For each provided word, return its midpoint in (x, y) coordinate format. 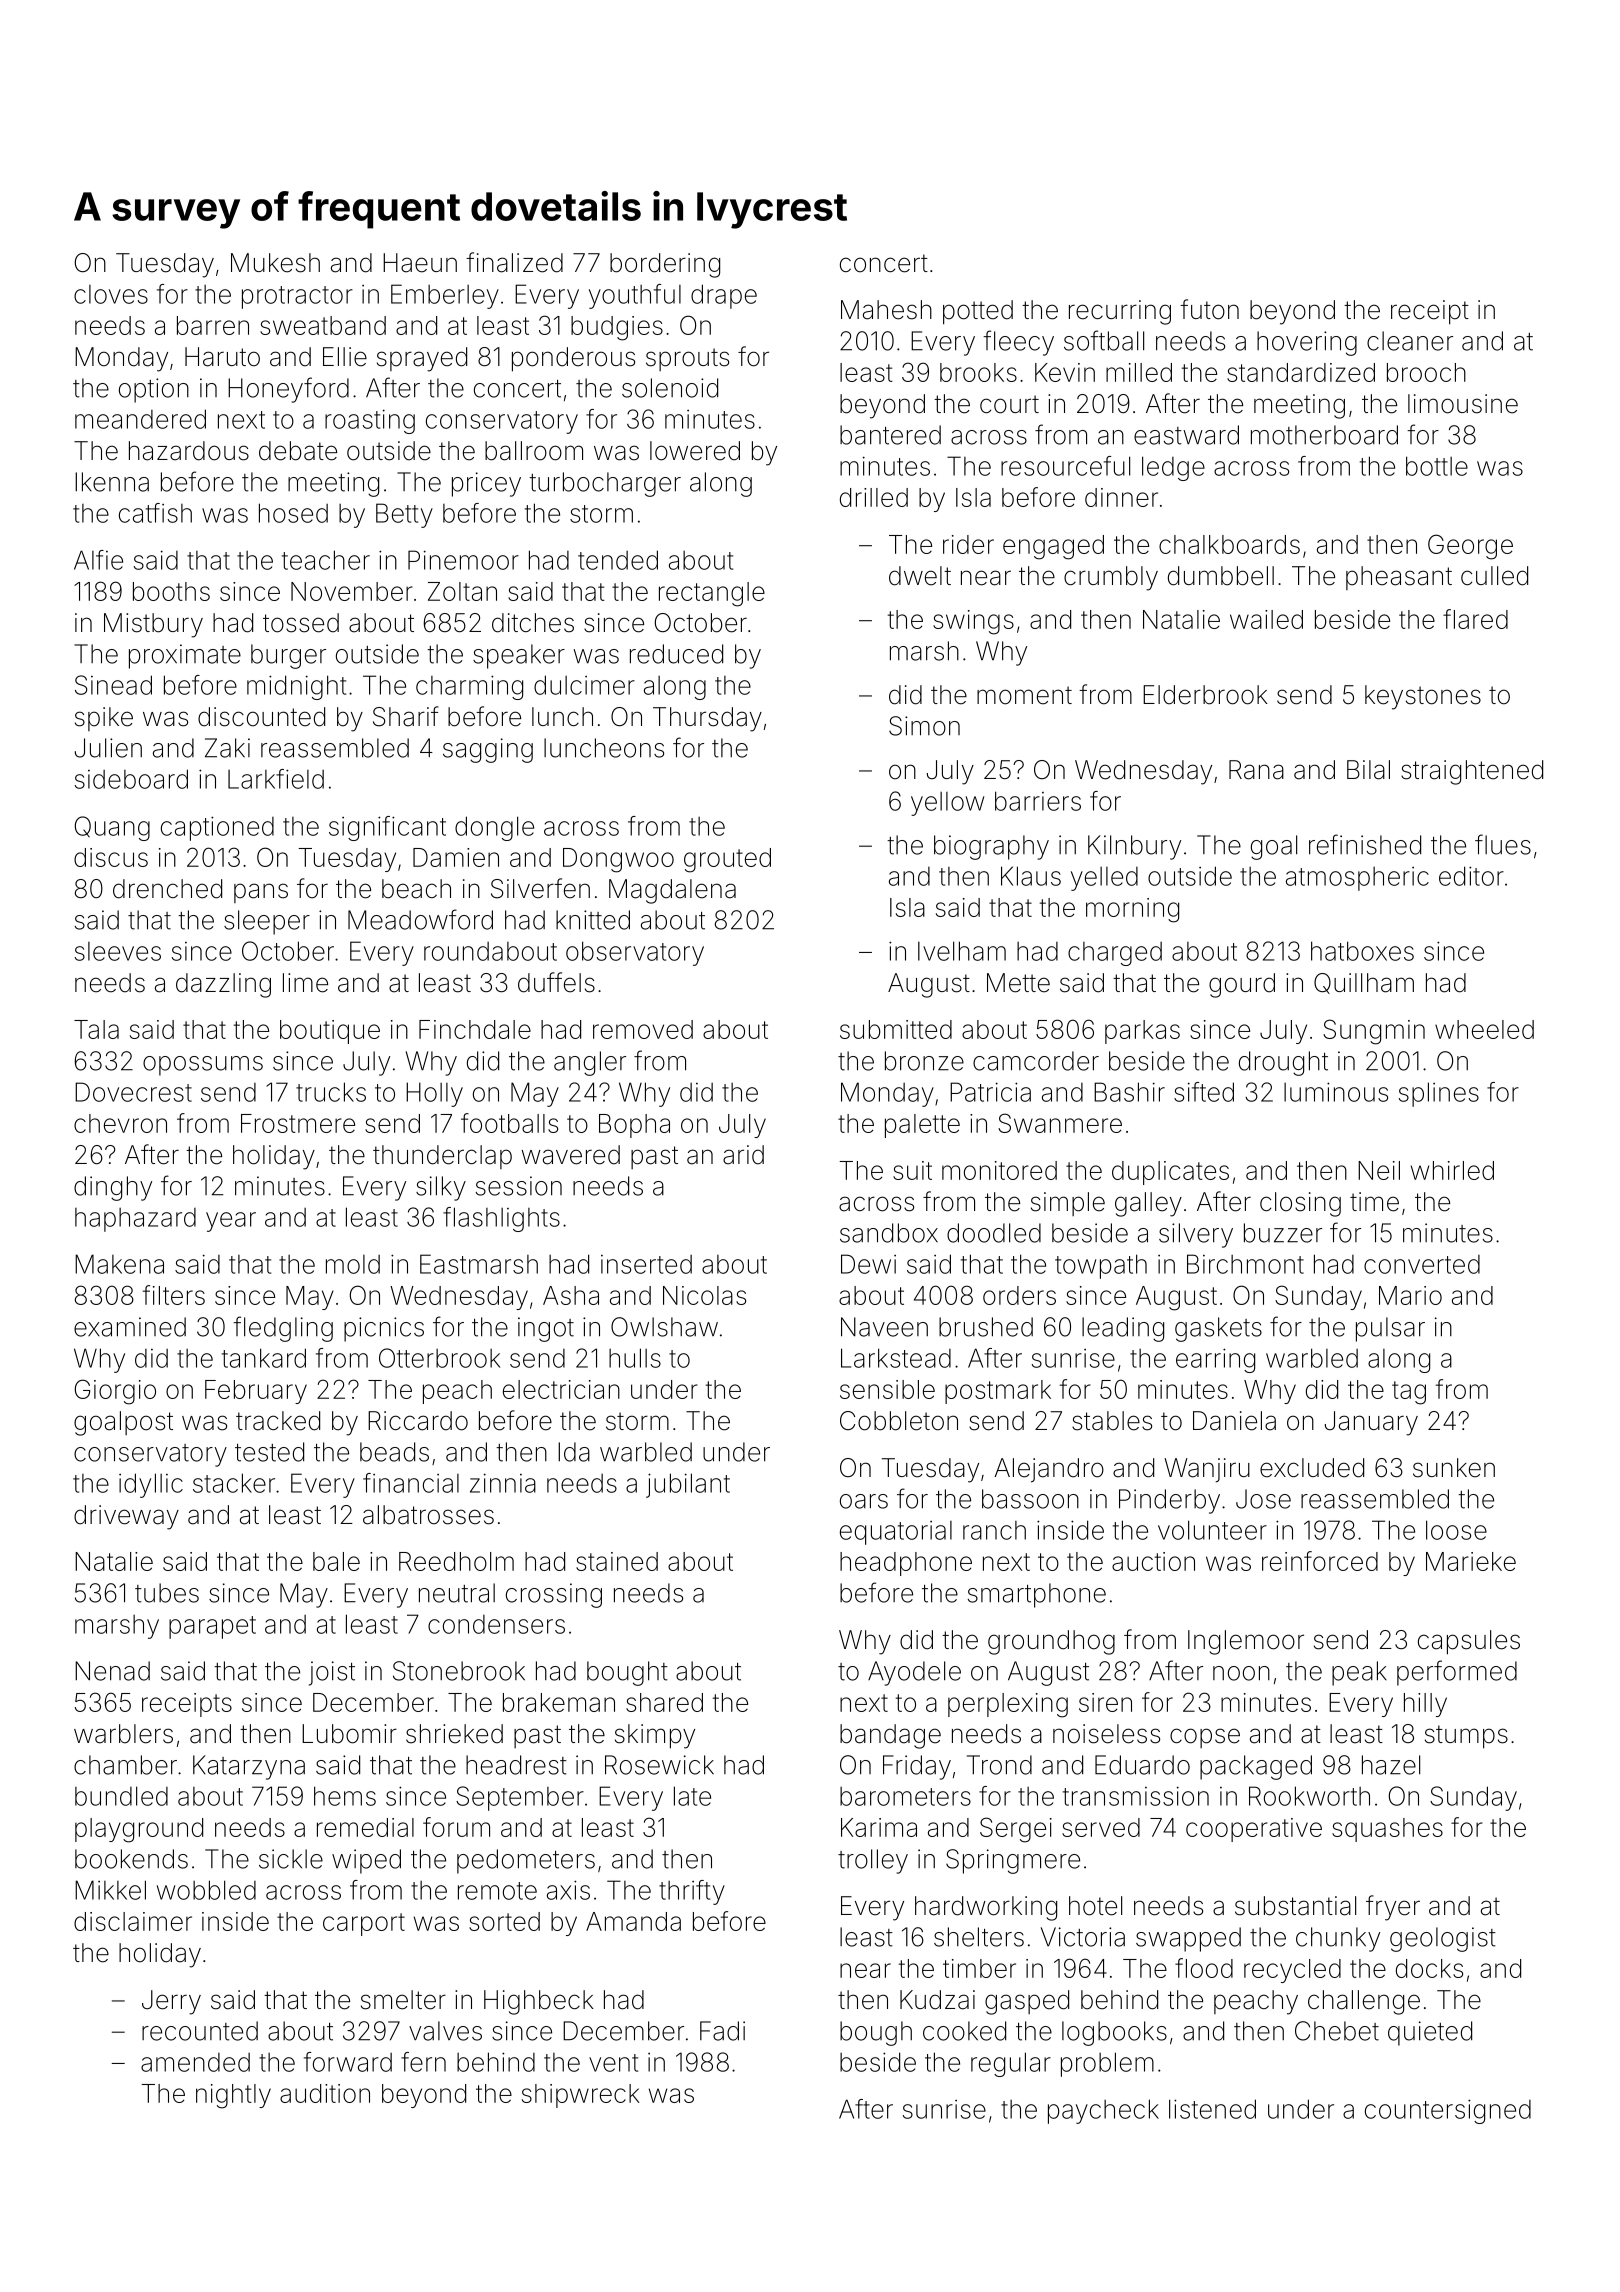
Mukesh (275, 263)
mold (353, 1264)
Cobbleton (899, 1421)
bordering (665, 265)
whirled (1452, 1170)
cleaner (1410, 341)
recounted (200, 2031)
